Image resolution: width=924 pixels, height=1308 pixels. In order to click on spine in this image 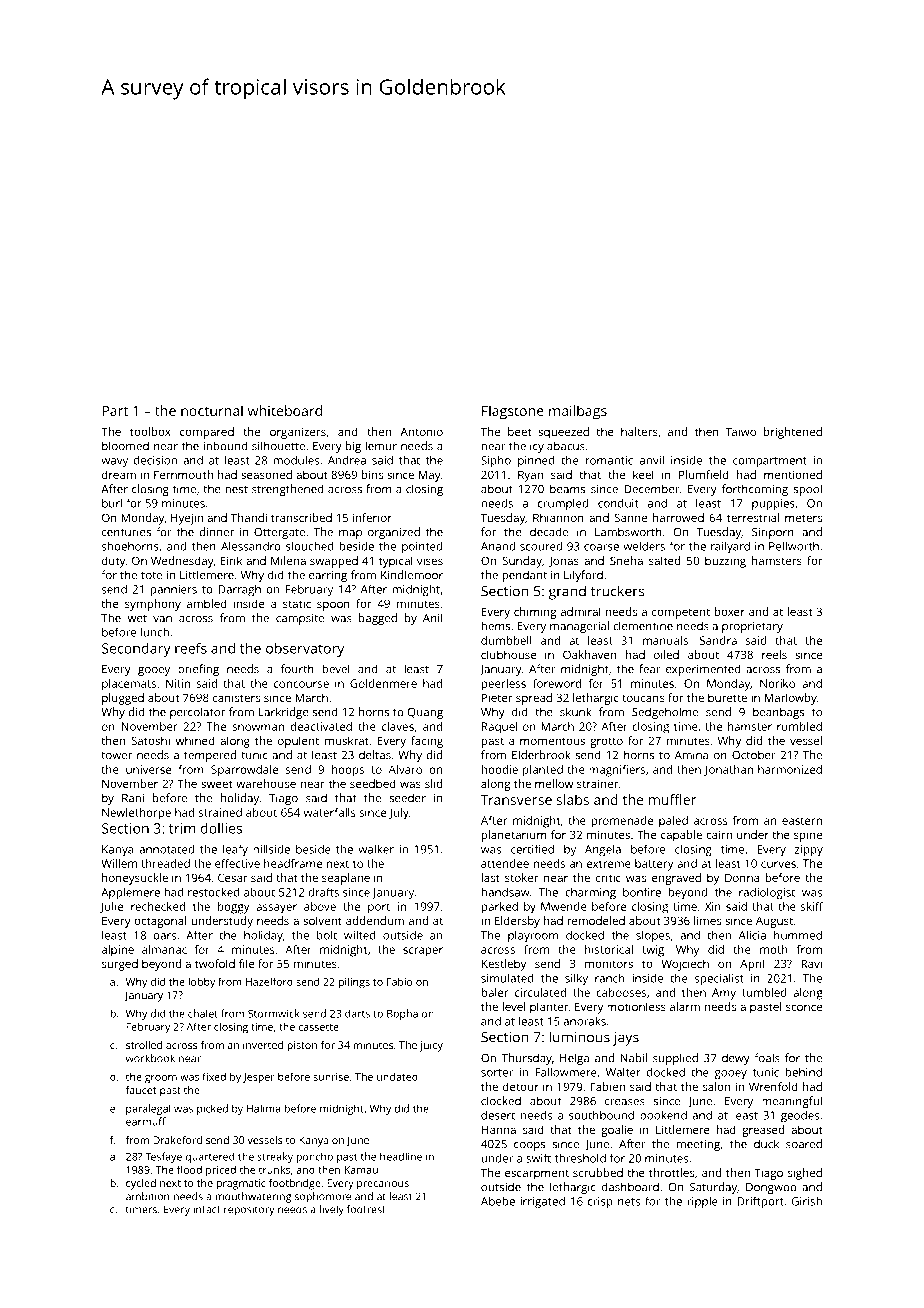, I will do `click(808, 836)`.
